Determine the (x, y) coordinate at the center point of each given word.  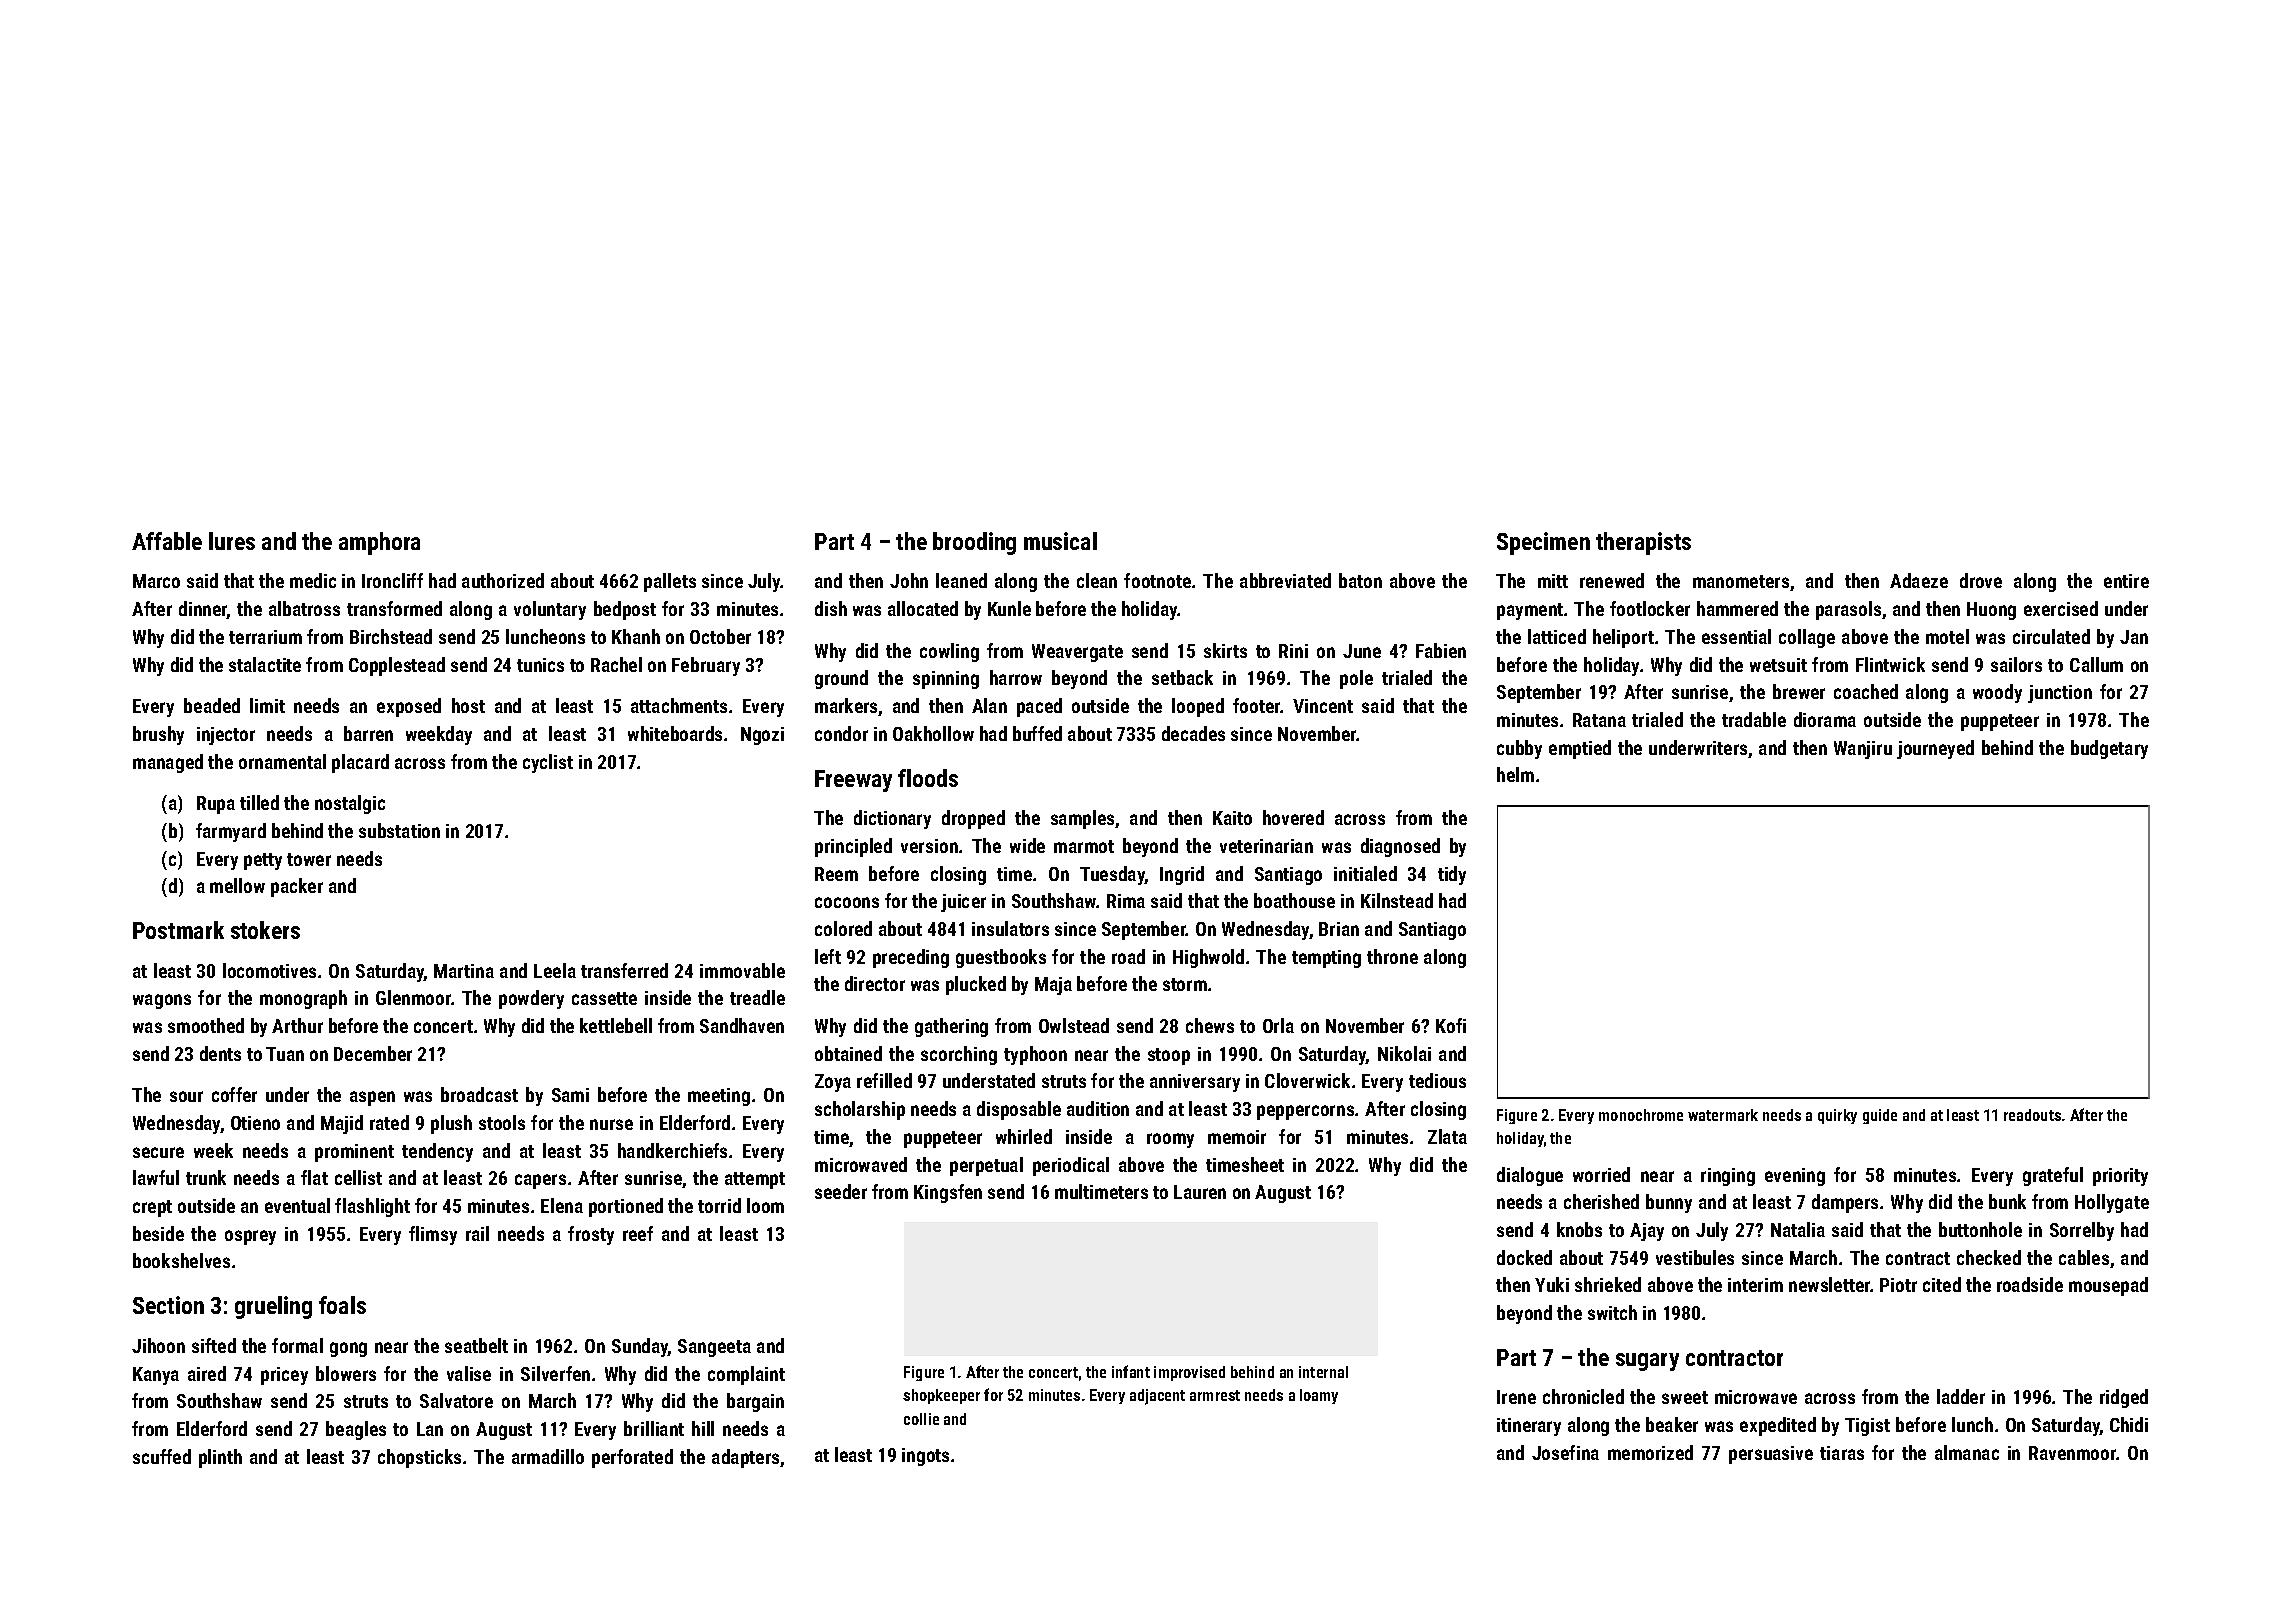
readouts (2032, 1115)
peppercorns (1305, 1112)
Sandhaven (742, 1025)
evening (1795, 1177)
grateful (2053, 1176)
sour (186, 1096)
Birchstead (391, 636)
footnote (1157, 580)
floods (928, 778)
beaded (212, 705)
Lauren (1200, 1192)
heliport (1623, 638)
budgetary (2109, 749)
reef (638, 1233)
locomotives (269, 970)
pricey (284, 1376)
